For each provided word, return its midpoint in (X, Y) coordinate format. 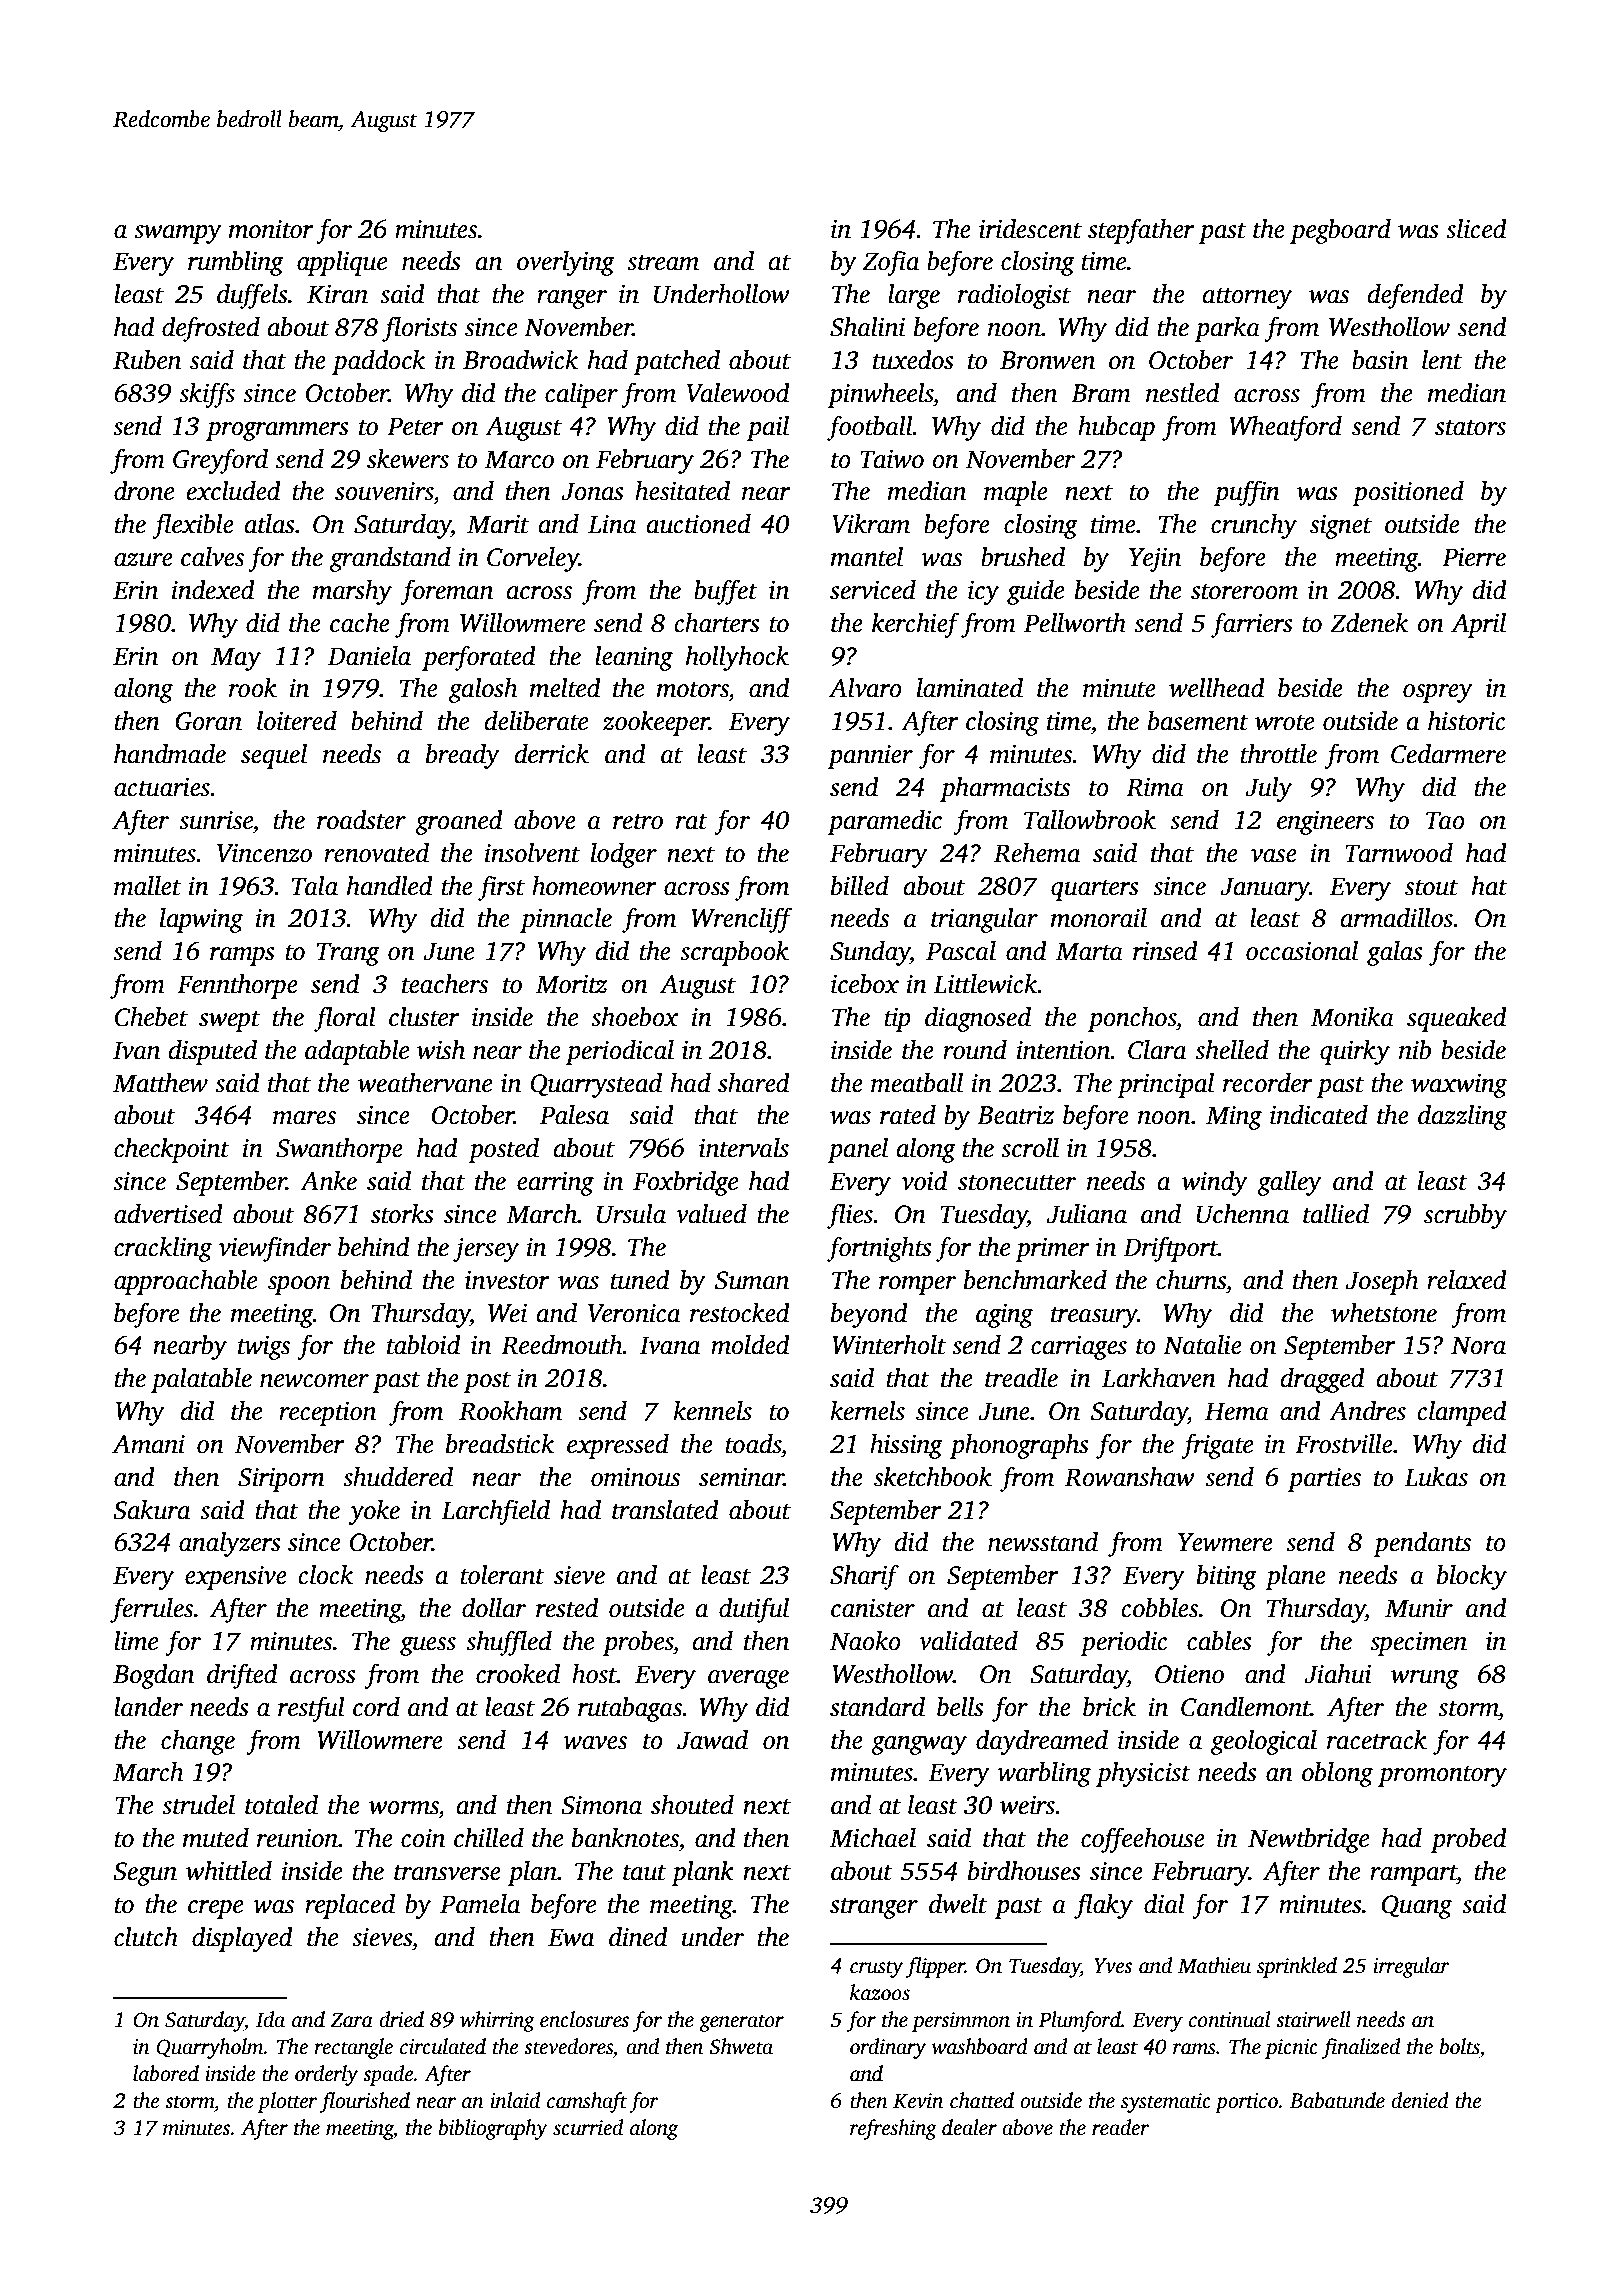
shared (754, 1083)
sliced (1476, 229)
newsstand (1043, 1542)
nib (1415, 1050)
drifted (242, 1676)
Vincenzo (264, 853)
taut (644, 1873)
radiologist (1014, 296)
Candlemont (1246, 1707)
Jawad (712, 1740)
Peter (415, 426)
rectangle (353, 2048)
